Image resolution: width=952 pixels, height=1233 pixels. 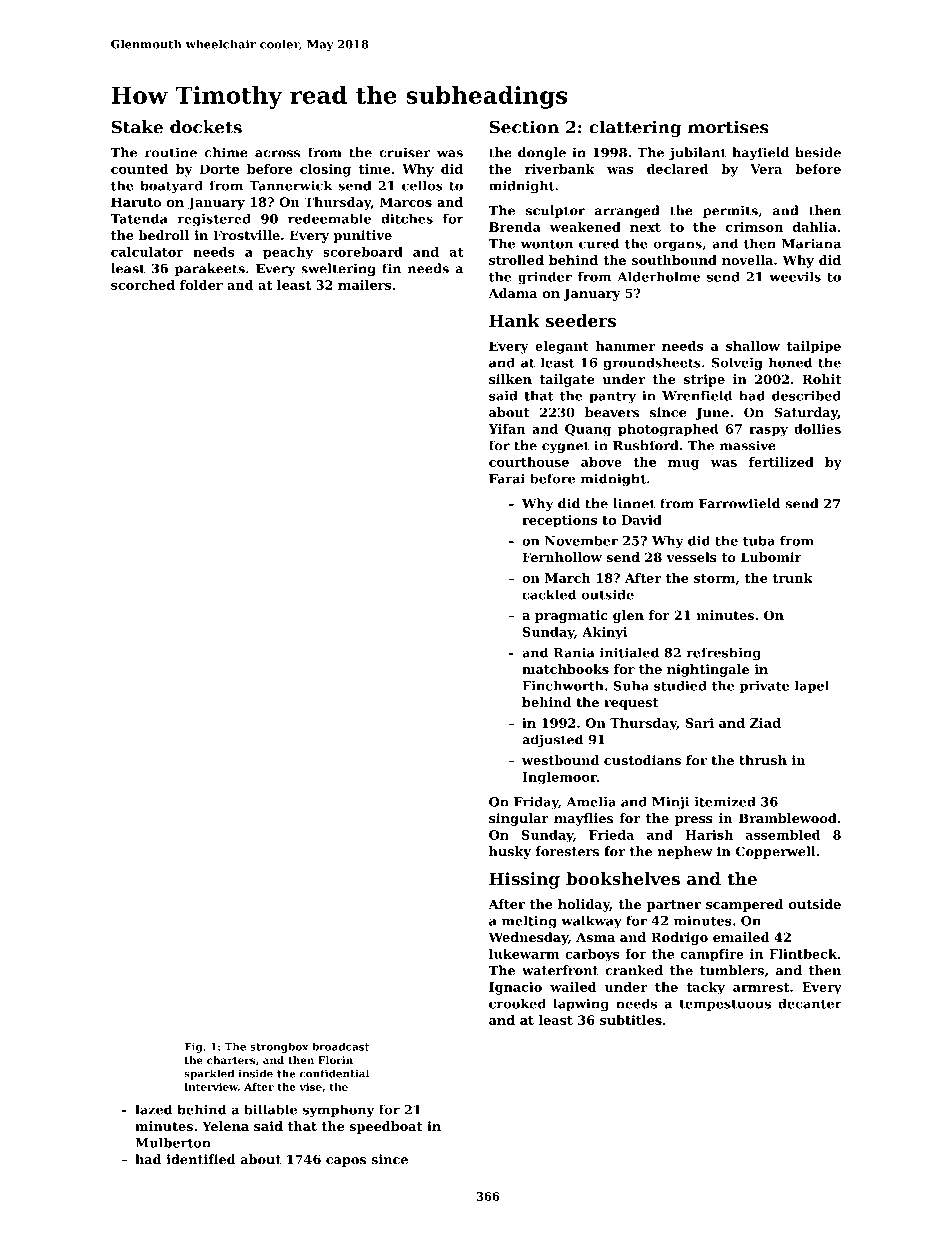 I want to click on singular, so click(x=519, y=819).
